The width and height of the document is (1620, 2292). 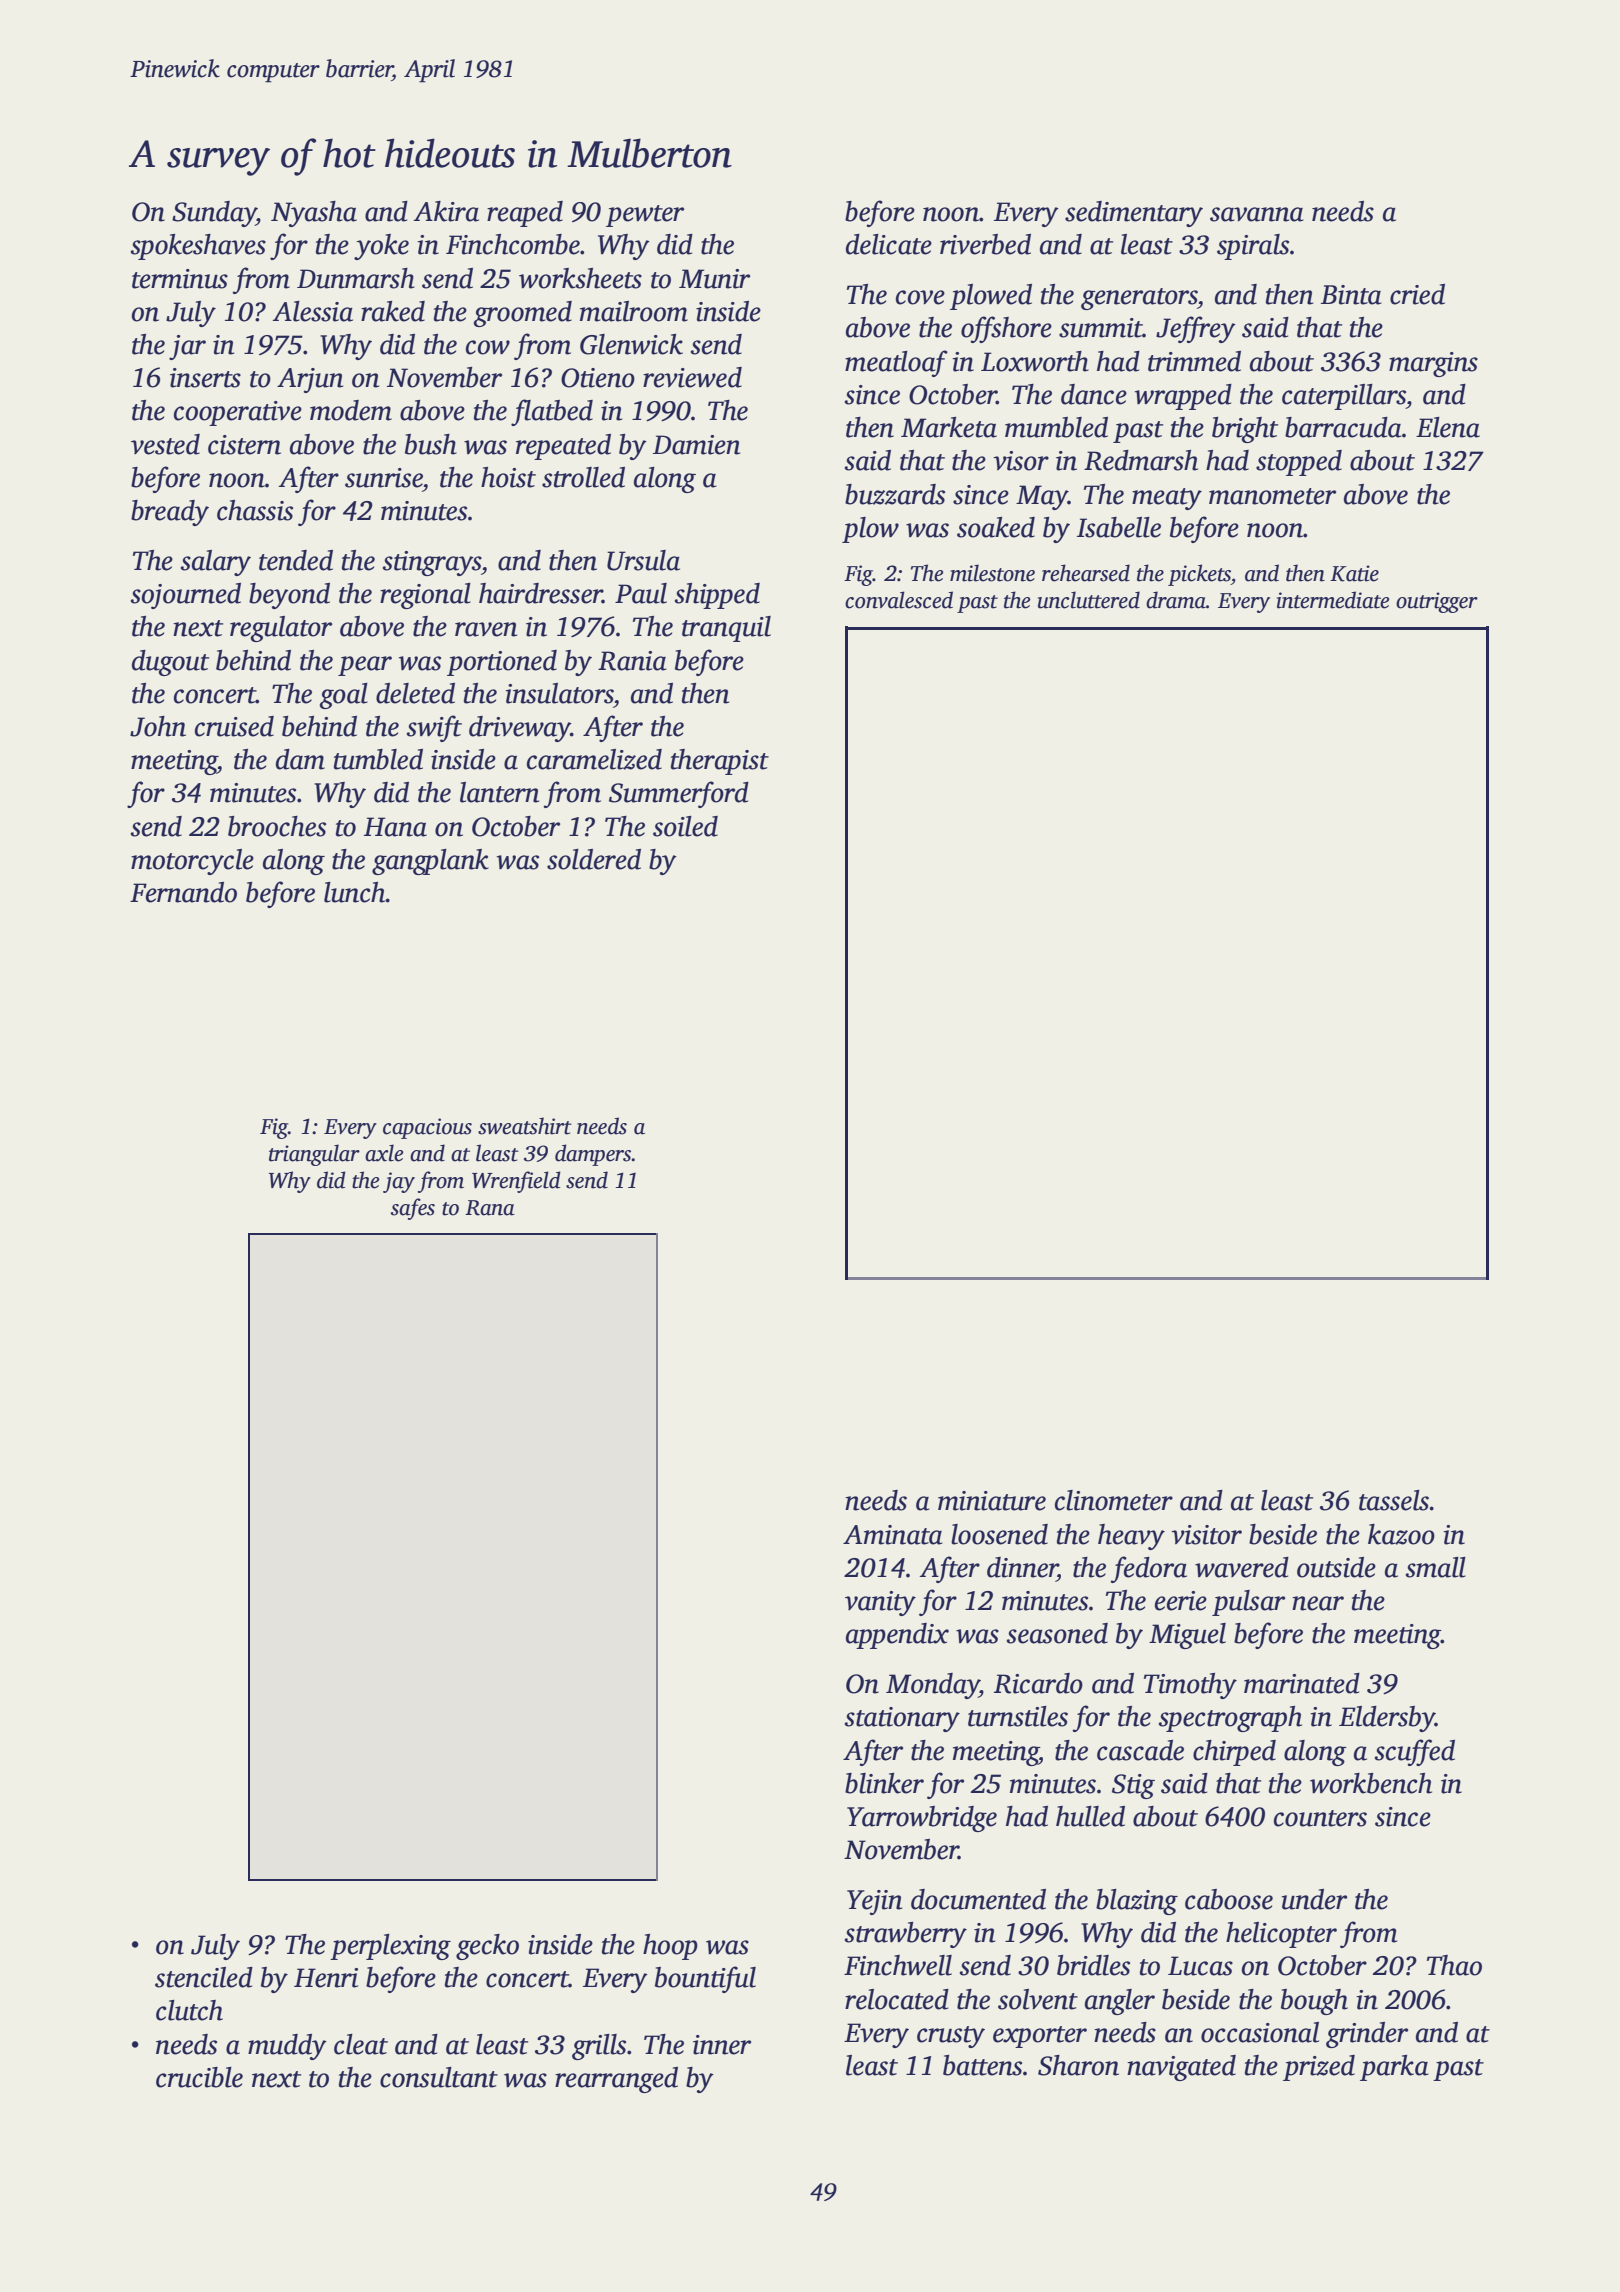 I want to click on Sunday, so click(x=214, y=214).
